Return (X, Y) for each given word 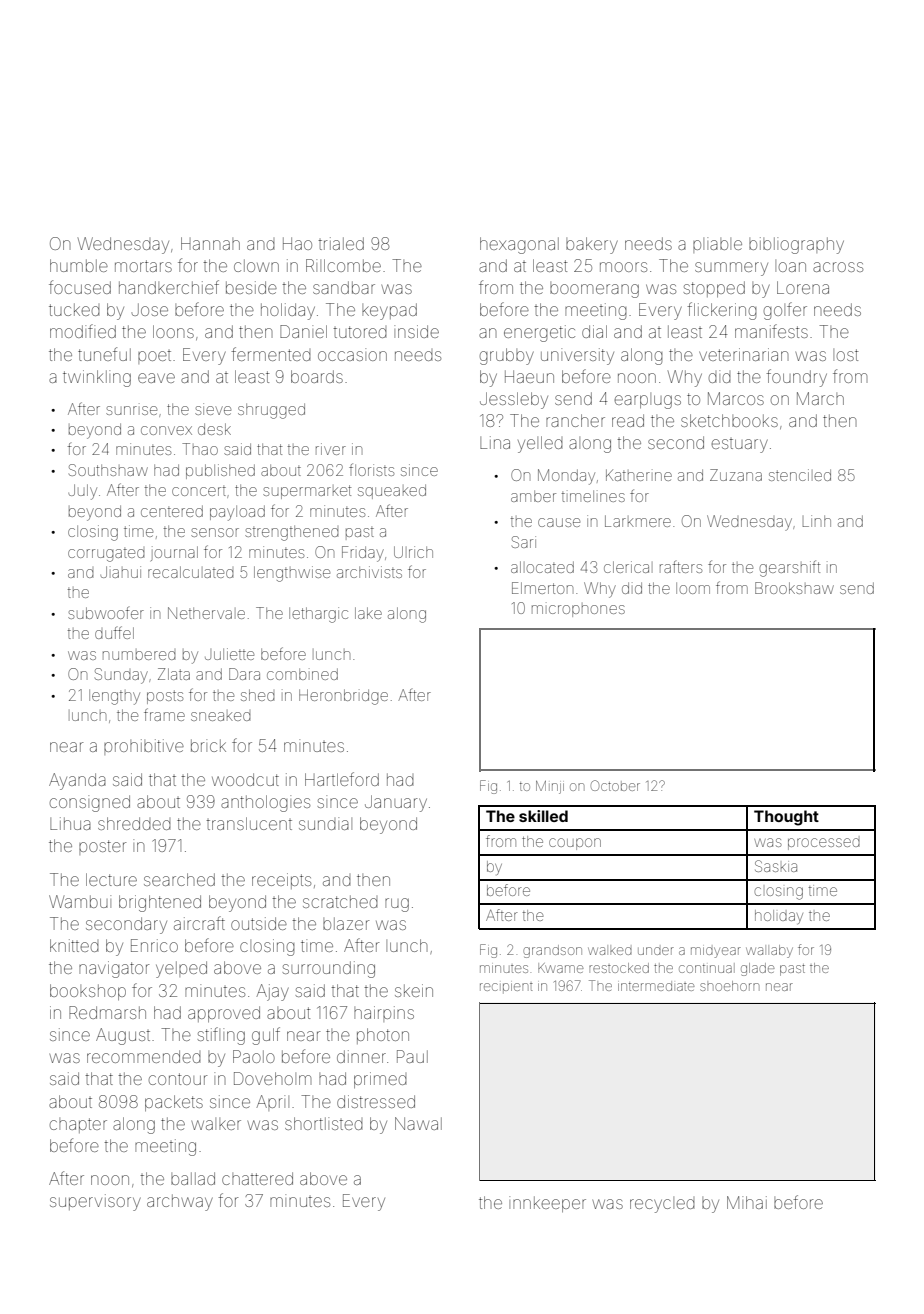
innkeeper (547, 1204)
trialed (341, 243)
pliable (717, 245)
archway (180, 1202)
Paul (412, 1056)
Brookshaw (794, 588)
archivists (369, 572)
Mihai (747, 1202)
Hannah (210, 243)
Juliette (229, 654)
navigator (114, 969)
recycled (662, 1205)
